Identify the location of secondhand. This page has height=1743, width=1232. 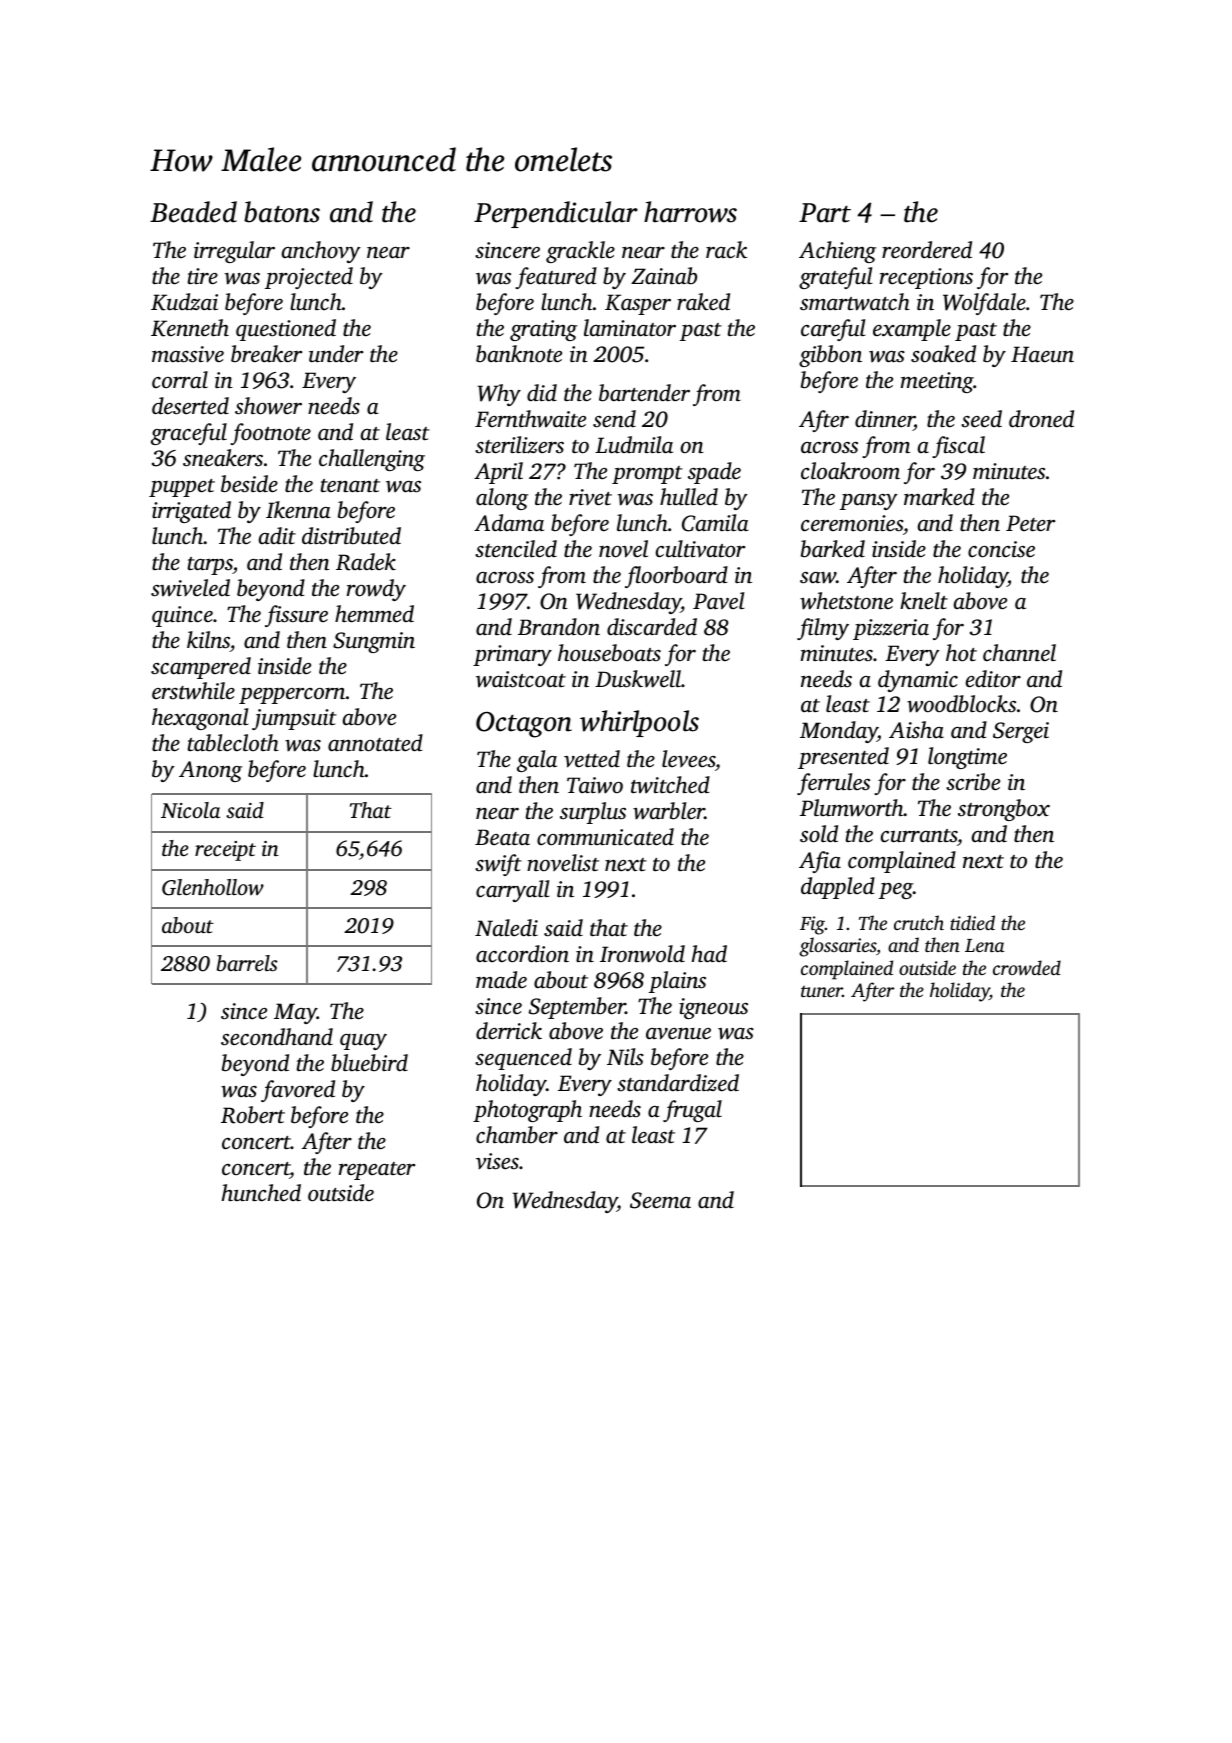
(277, 1037).
